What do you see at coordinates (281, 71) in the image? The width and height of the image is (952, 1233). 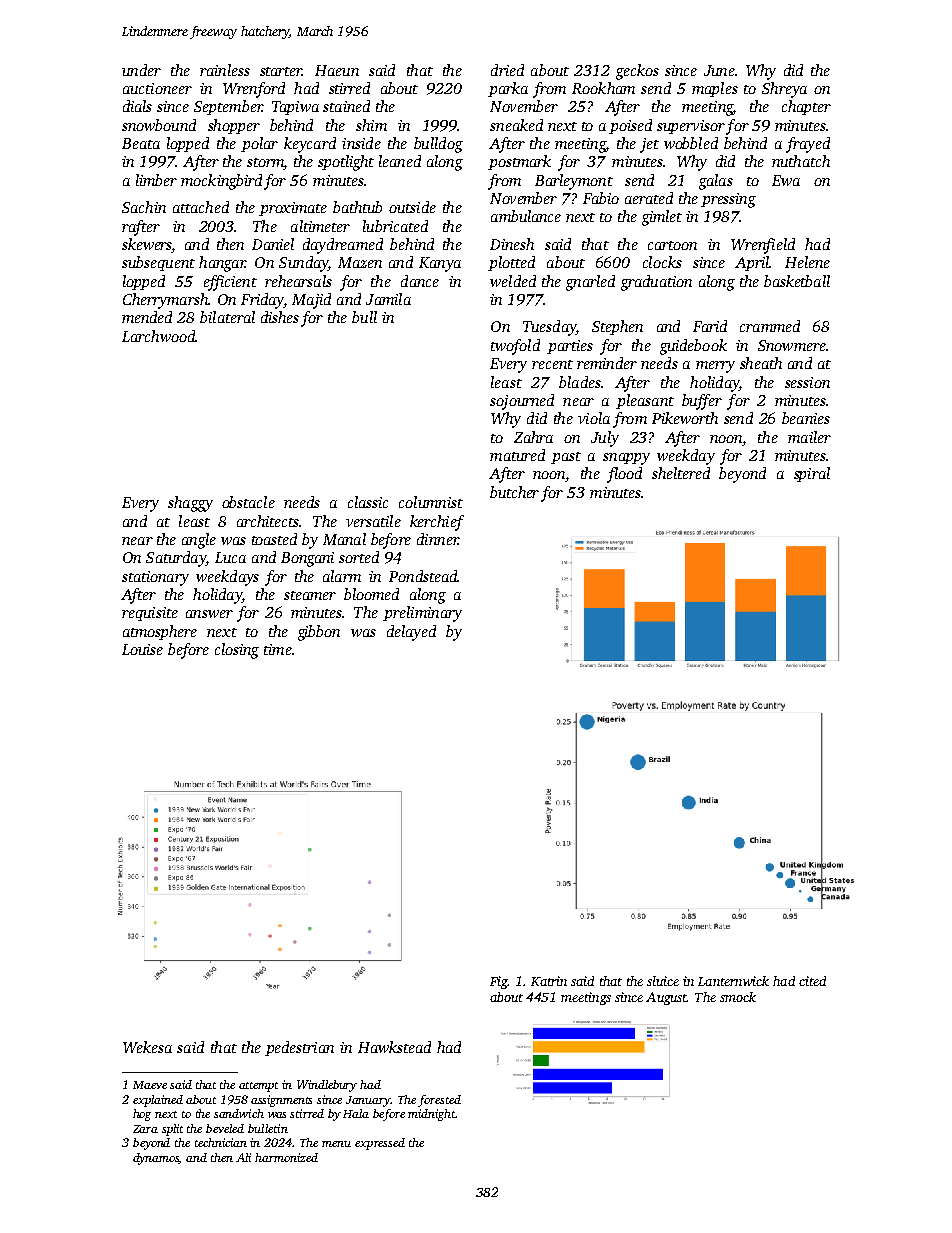 I see `starter` at bounding box center [281, 71].
